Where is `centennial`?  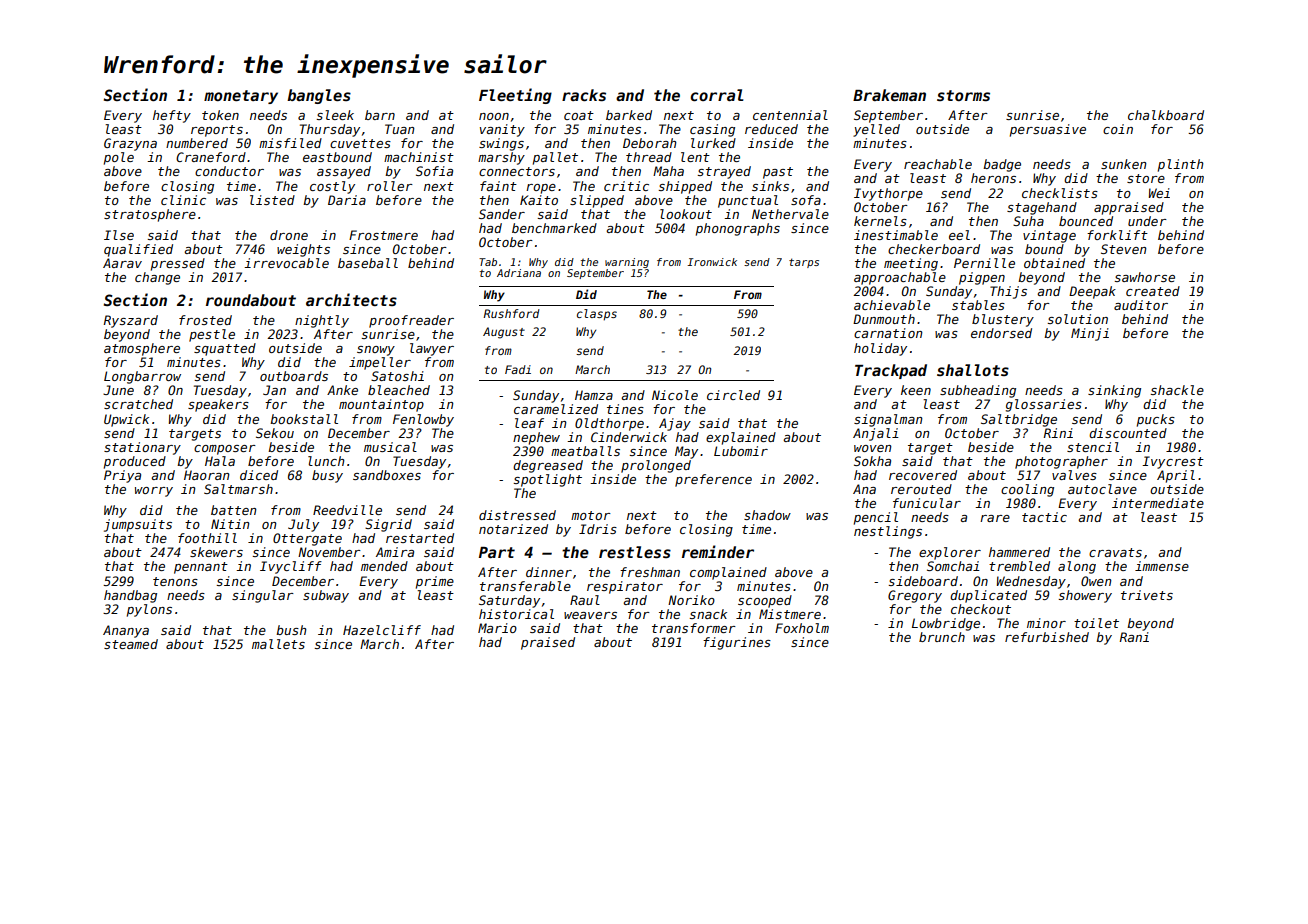 centennial is located at coordinates (790, 115).
